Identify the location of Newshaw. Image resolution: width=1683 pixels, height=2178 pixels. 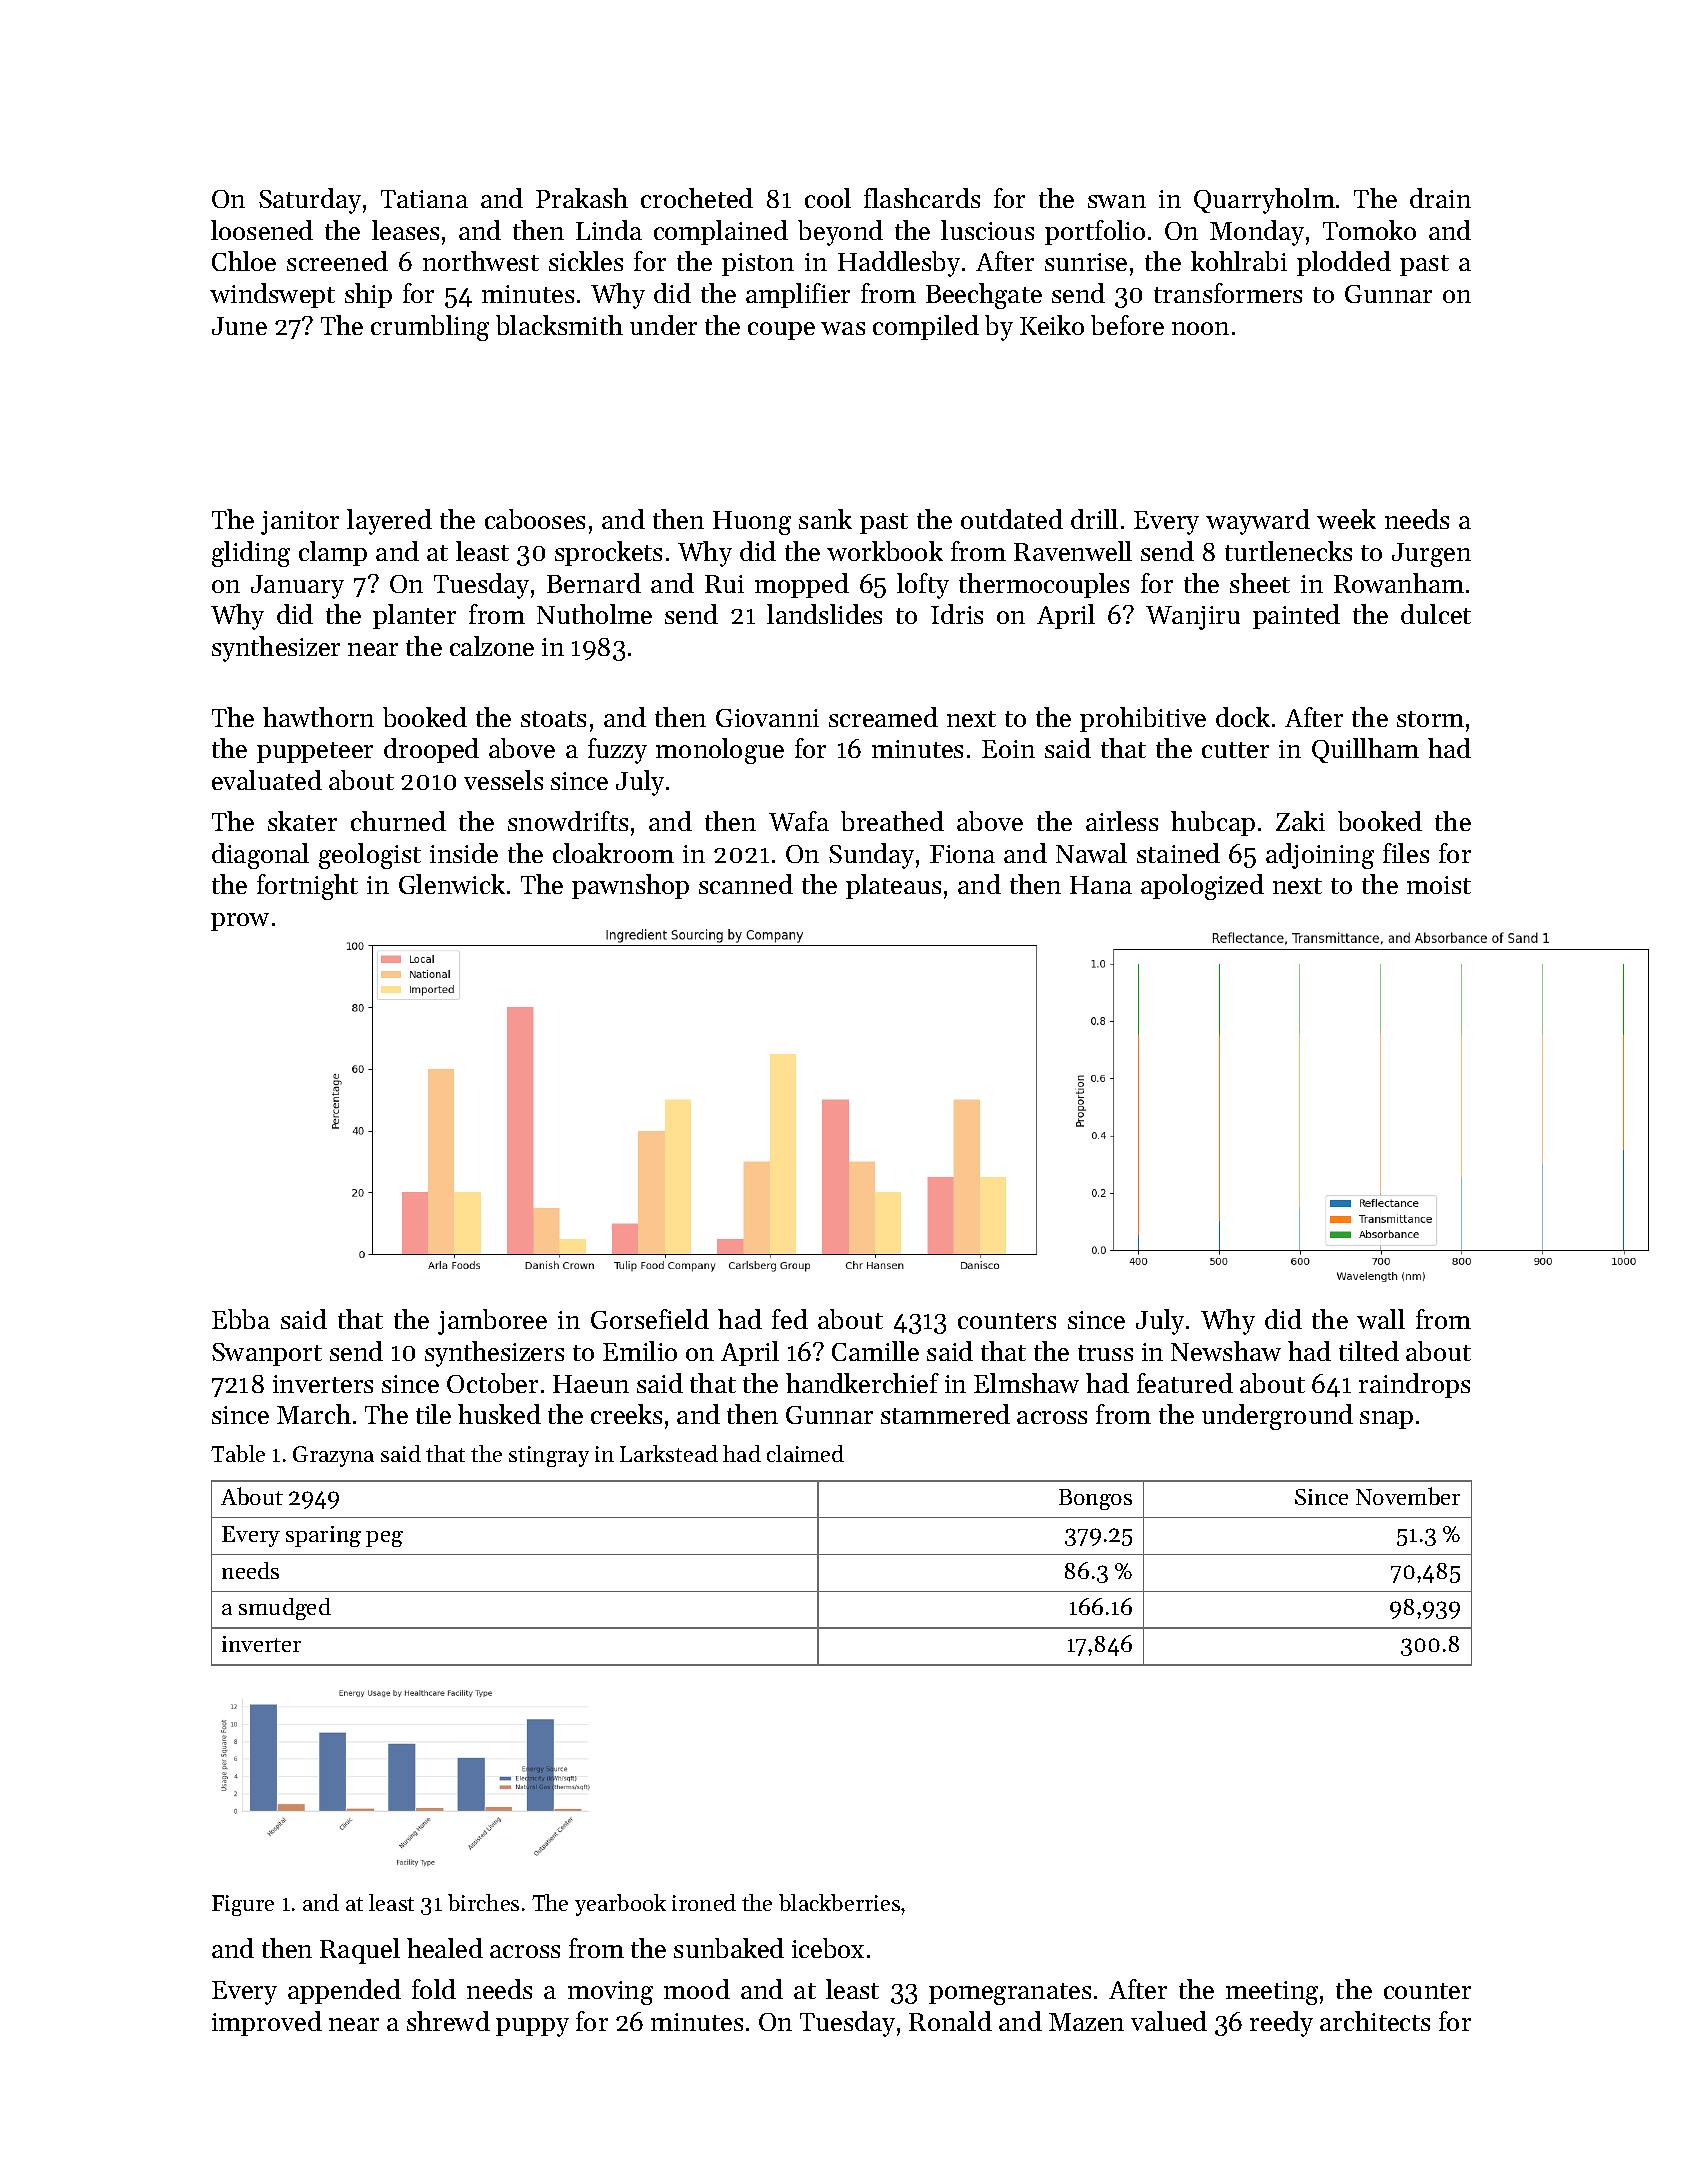
(1226, 1351).
